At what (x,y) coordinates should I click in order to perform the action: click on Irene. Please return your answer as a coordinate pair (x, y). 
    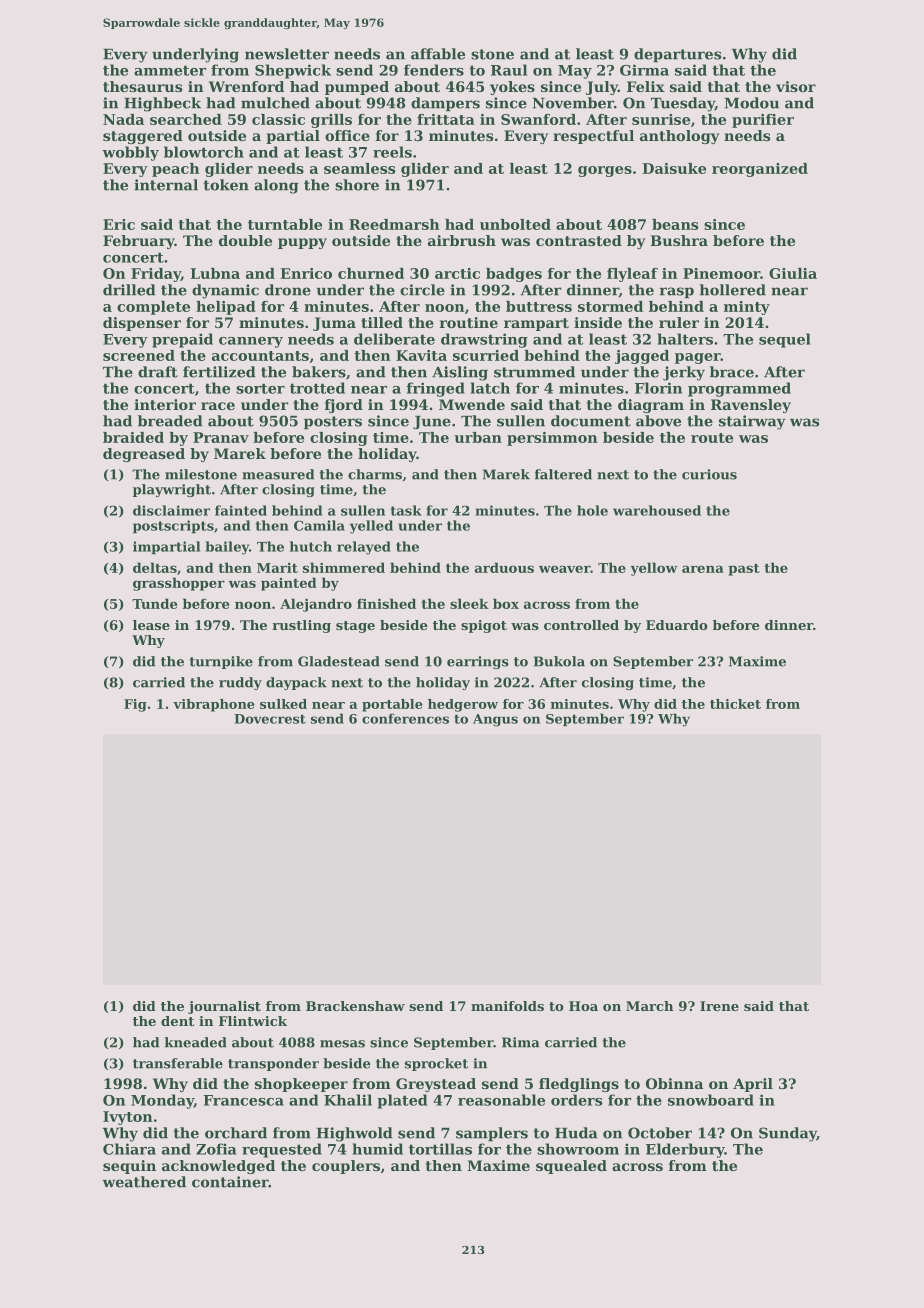
    Looking at the image, I should click on (719, 1006).
